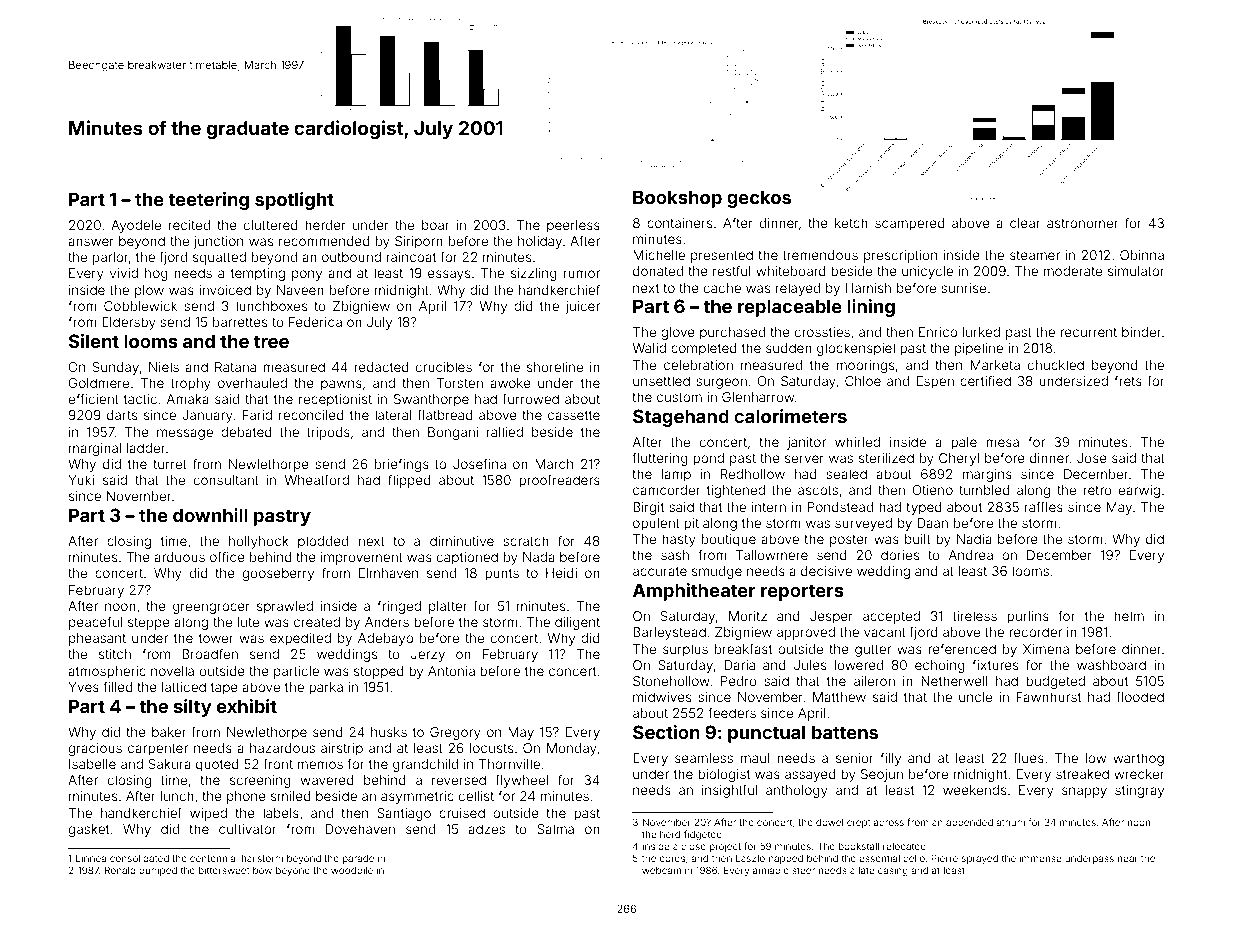 The image size is (1233, 952). Describe the element at coordinates (208, 201) in the screenshot. I see `teetering` at that location.
